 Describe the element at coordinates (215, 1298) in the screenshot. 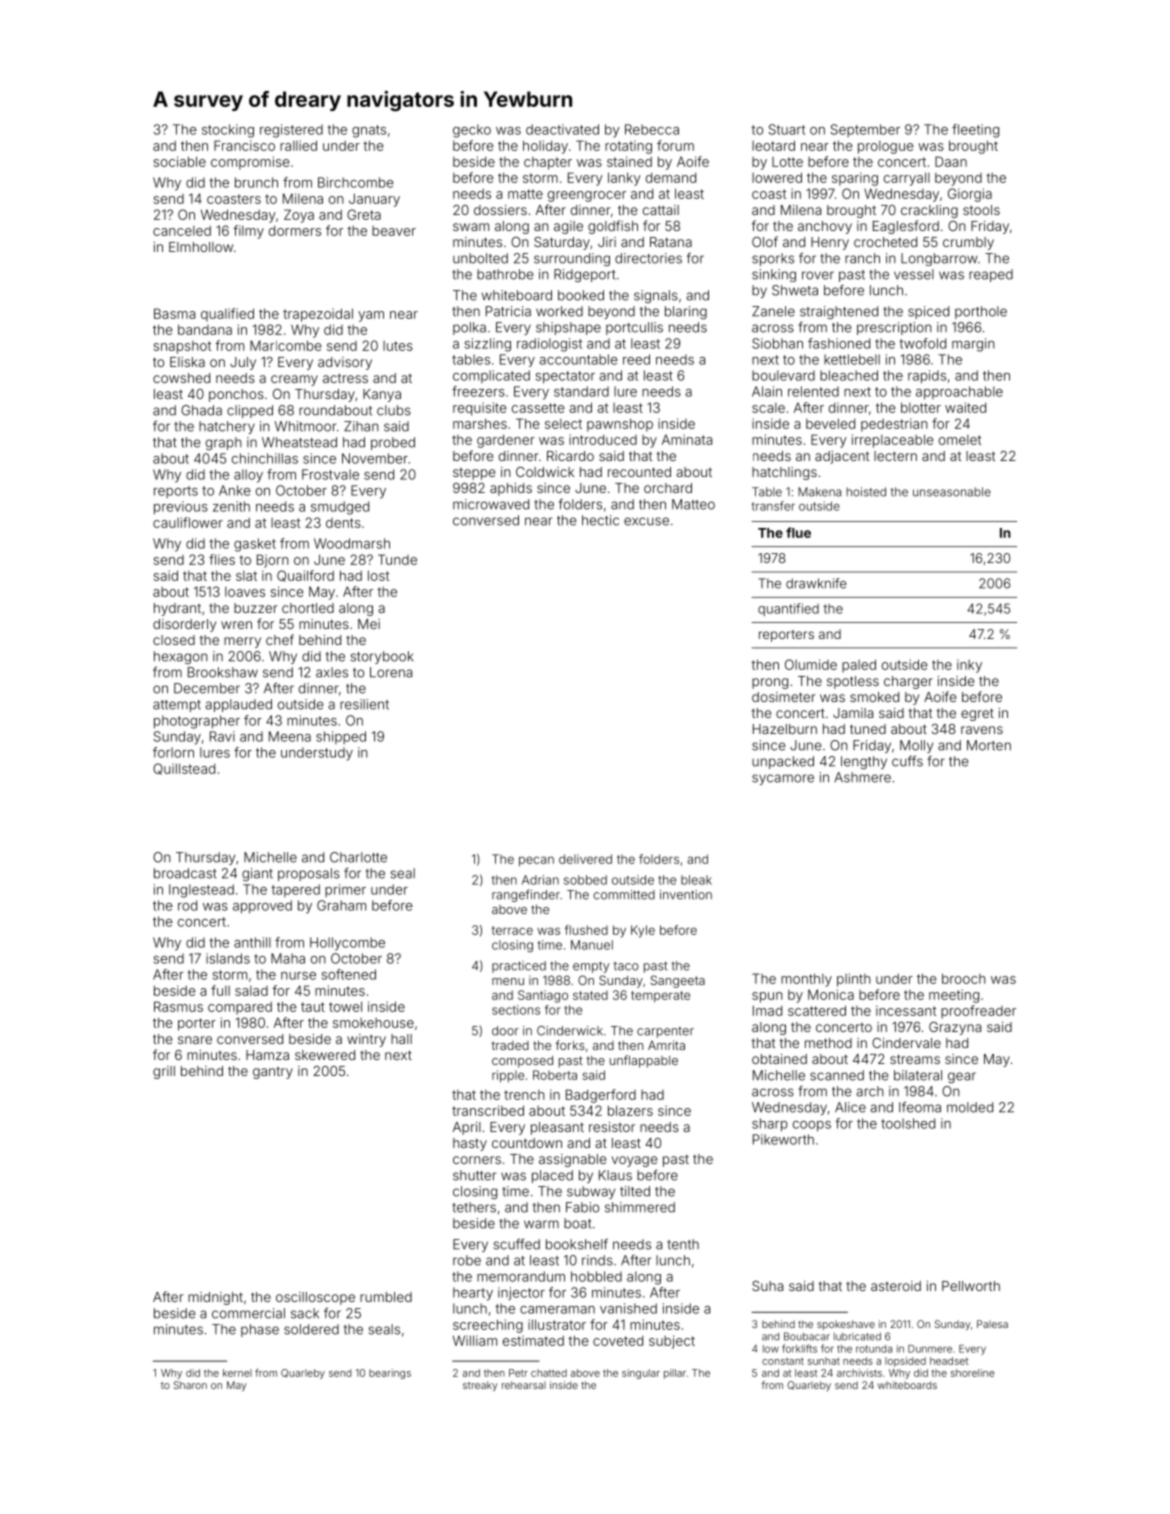

I see `midnight` at that location.
